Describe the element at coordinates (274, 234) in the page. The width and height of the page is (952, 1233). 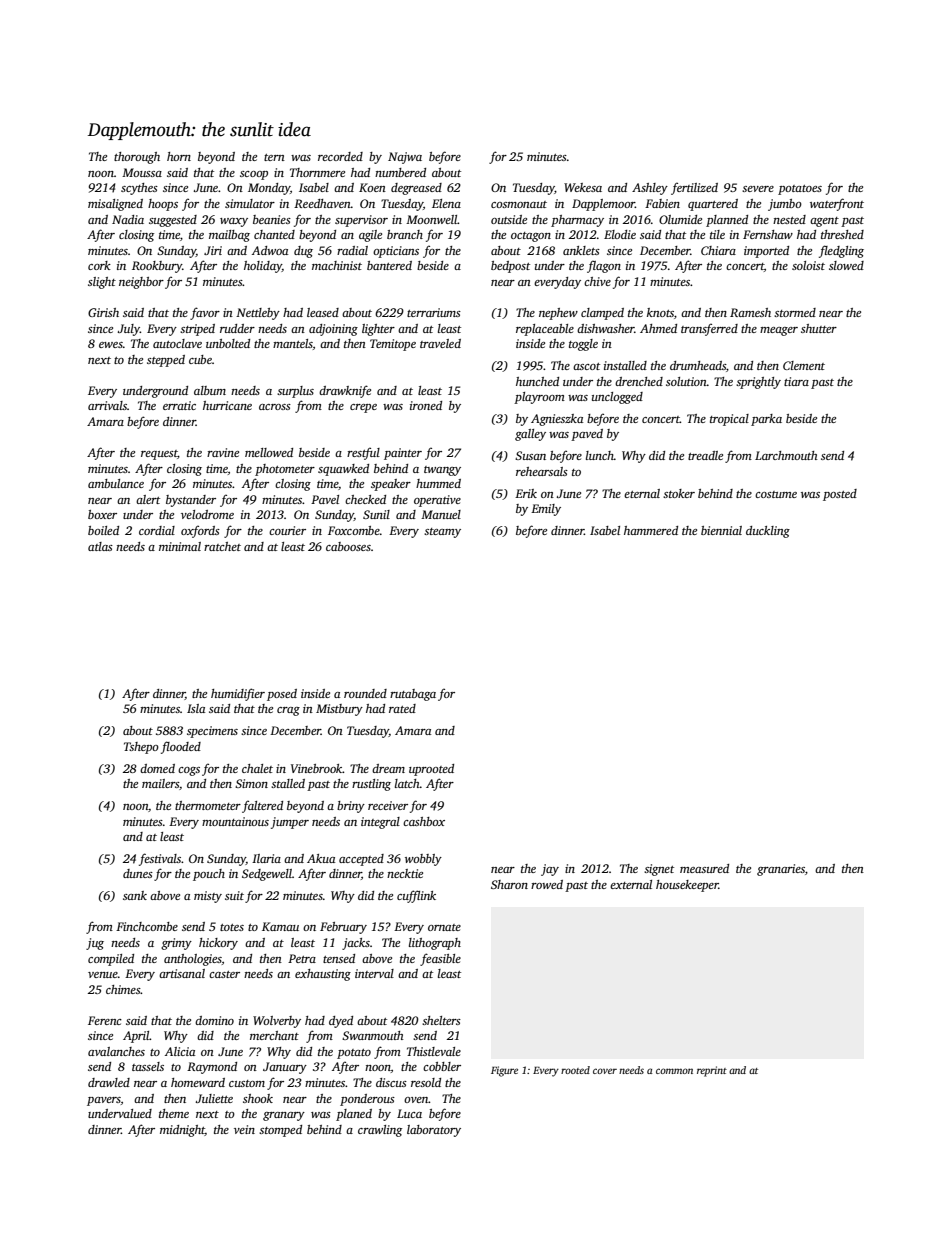
I see `chanted` at that location.
